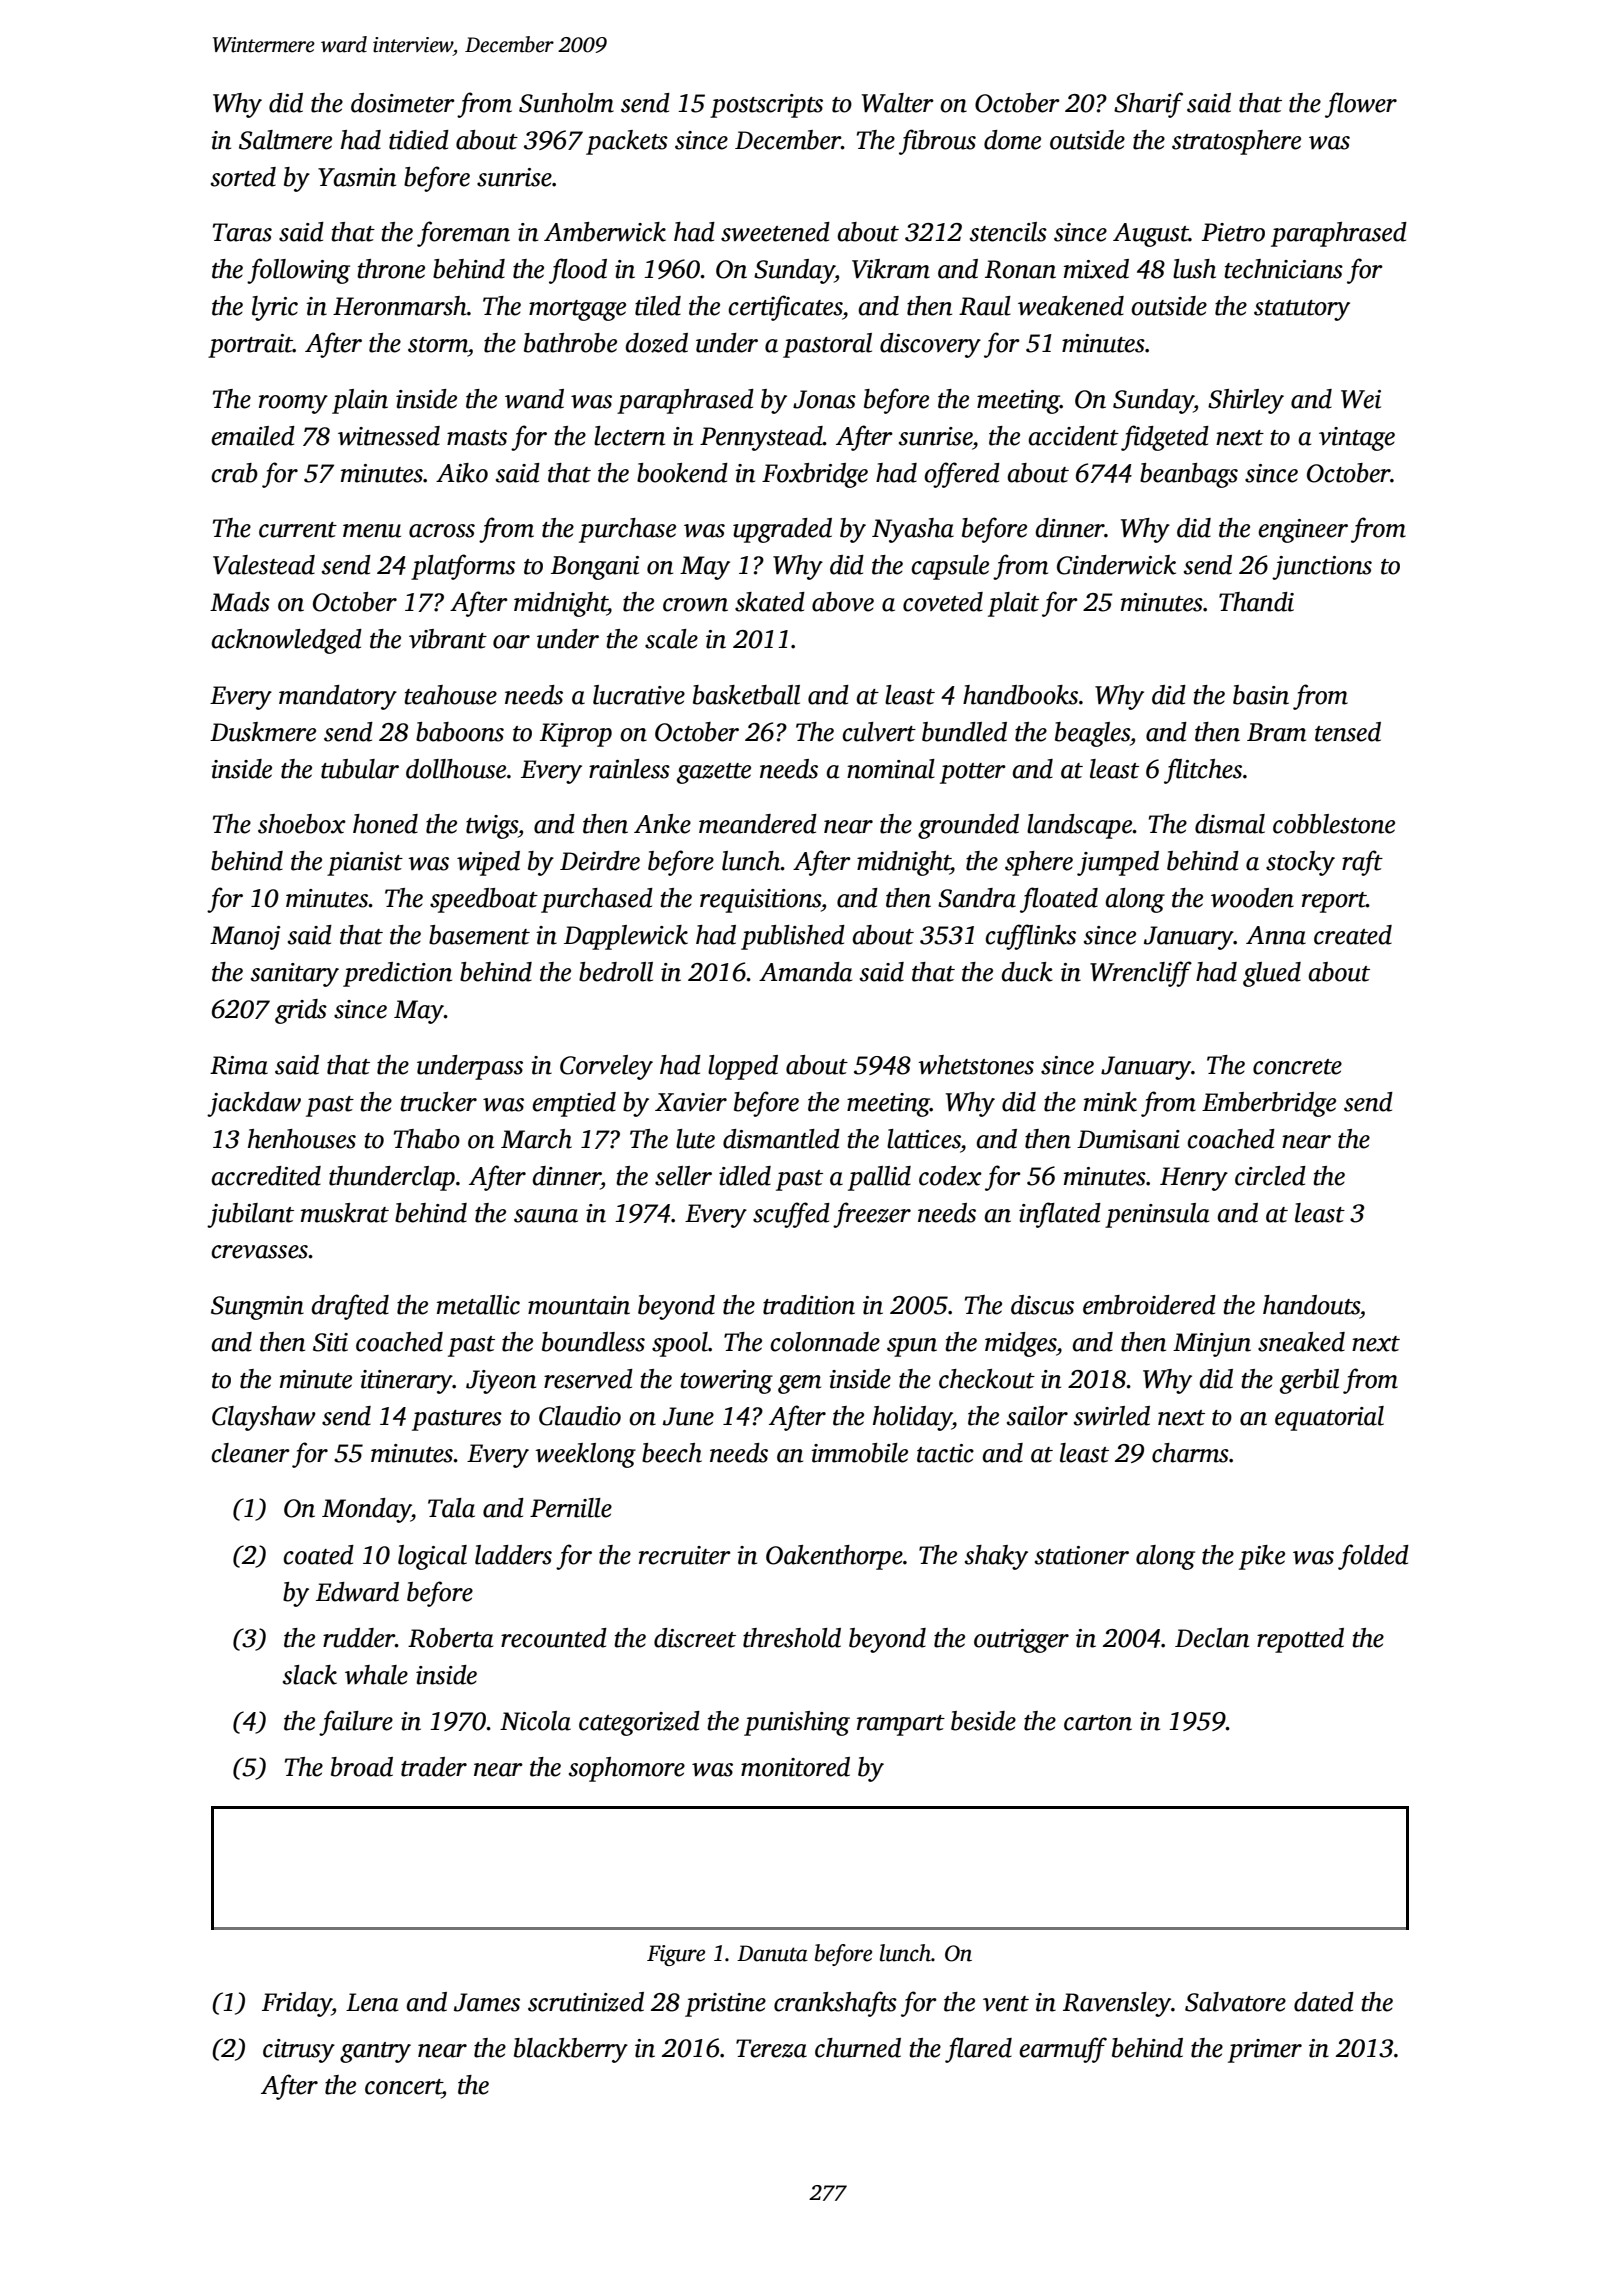  I want to click on stencils, so click(1008, 232).
